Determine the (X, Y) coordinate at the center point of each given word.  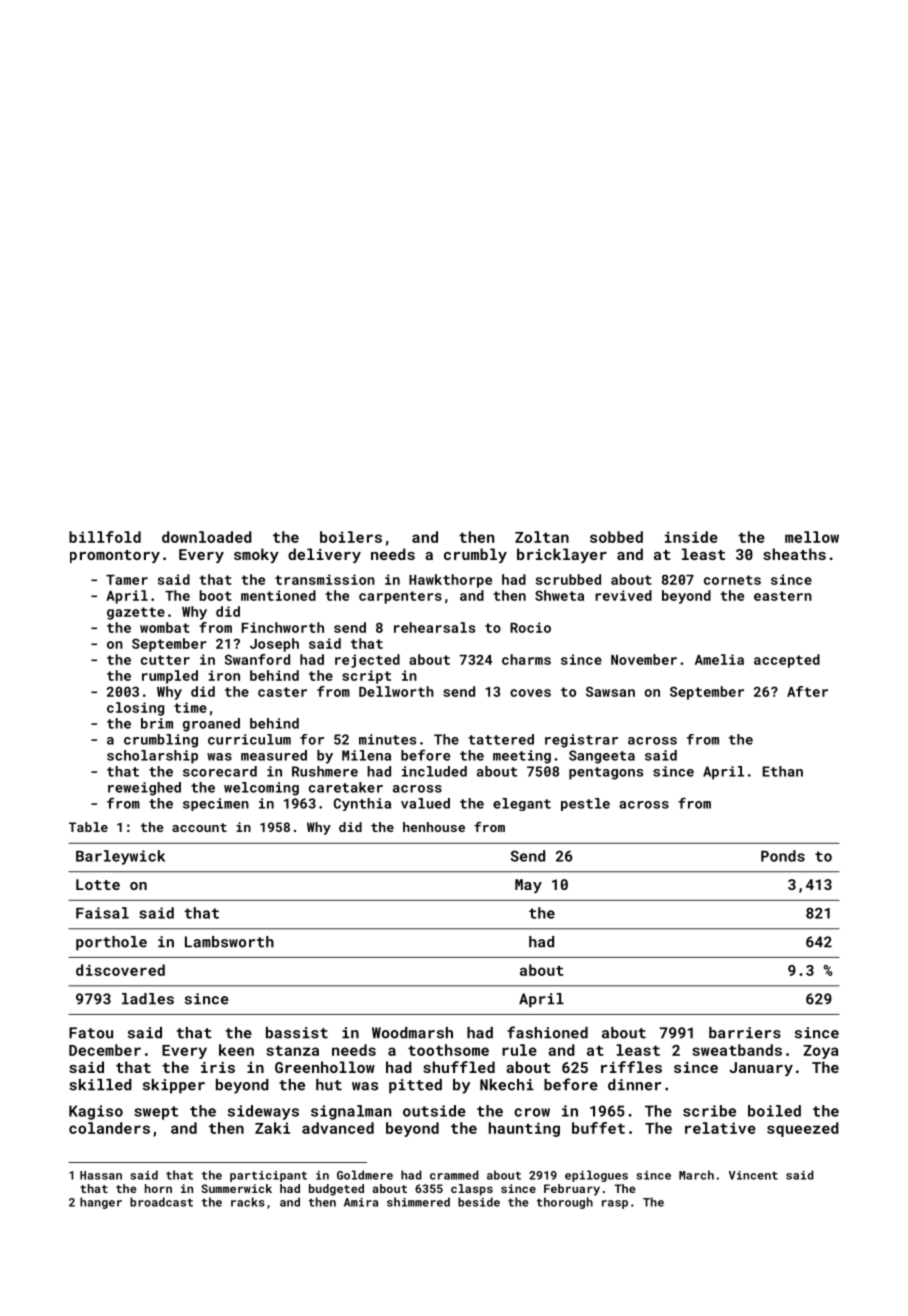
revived (623, 595)
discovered (120, 970)
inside (691, 537)
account (199, 827)
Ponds (783, 856)
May (528, 886)
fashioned (547, 1032)
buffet (598, 1128)
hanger (101, 1203)
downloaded (207, 537)
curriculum (249, 739)
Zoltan (542, 537)
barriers (745, 1033)
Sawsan (610, 691)
